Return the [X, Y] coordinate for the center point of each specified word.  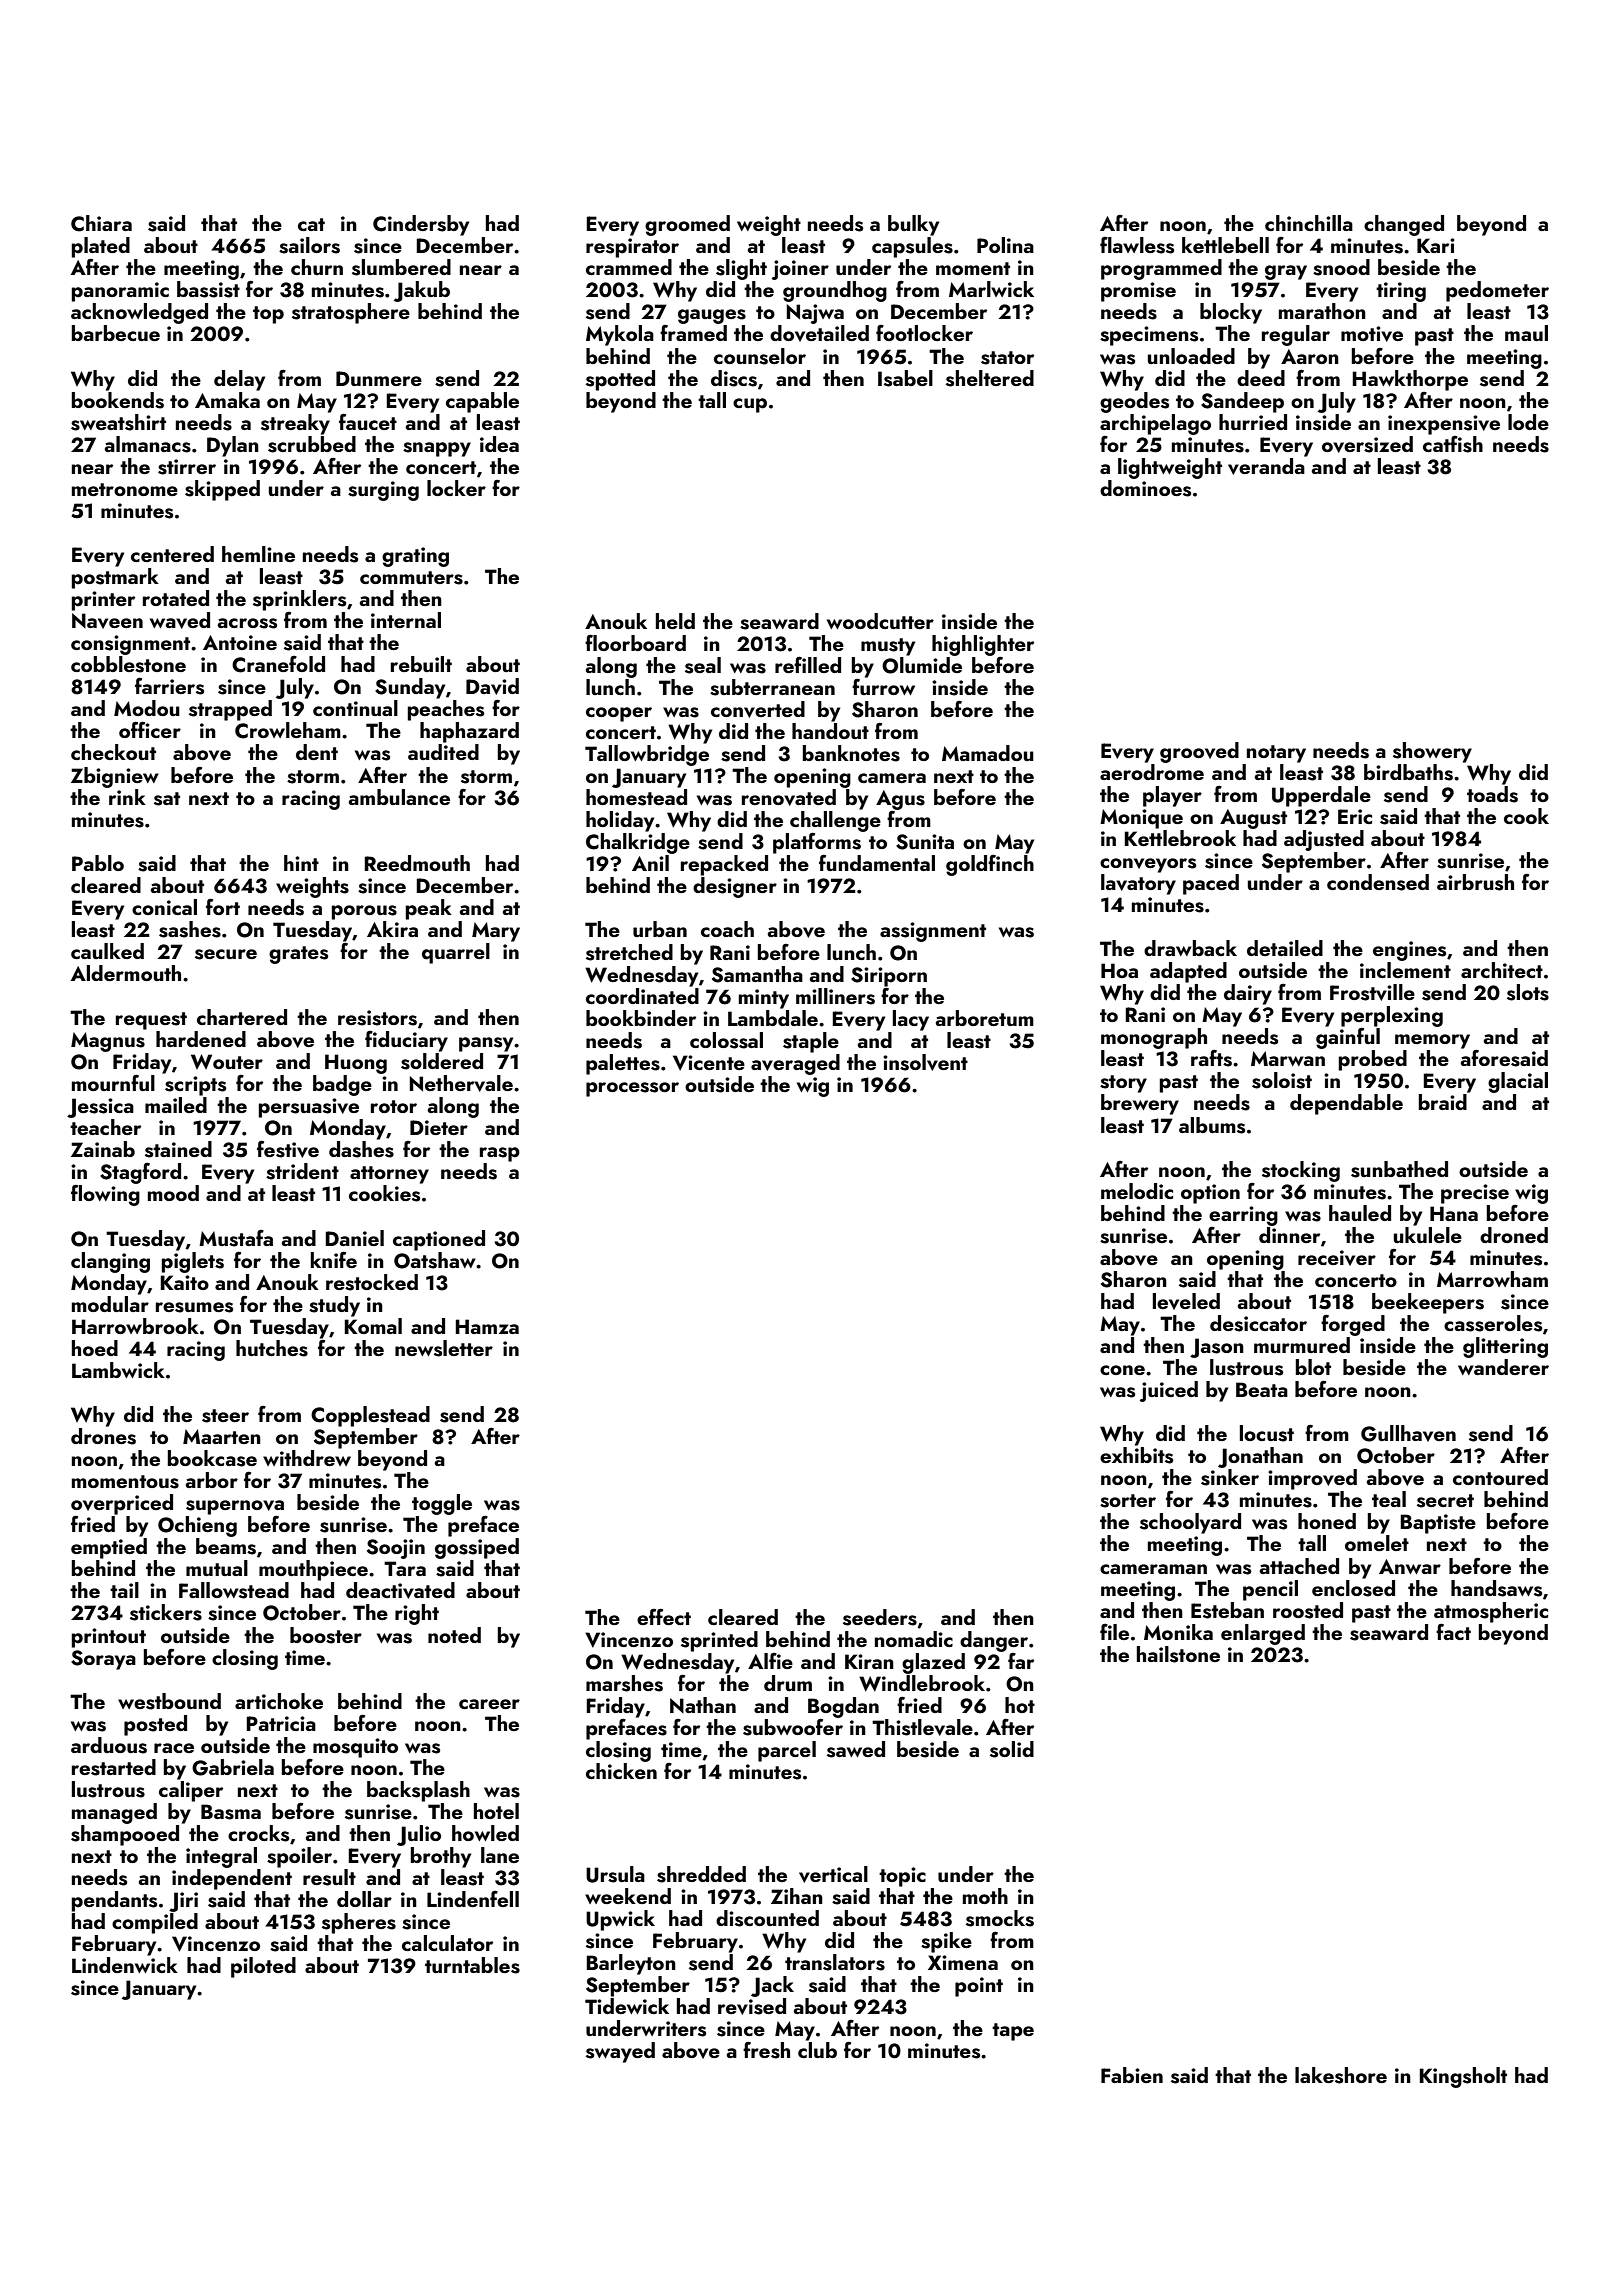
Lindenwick [125, 1965]
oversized [1367, 444]
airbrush [1475, 882]
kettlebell [1225, 245]
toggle [442, 1504]
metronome [125, 489]
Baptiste [1438, 1524]
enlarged [1263, 1634]
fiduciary [406, 1041]
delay [239, 380]
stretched [629, 952]
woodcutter [880, 621]
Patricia [281, 1723]
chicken [621, 1771]
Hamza [487, 1326]
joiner [800, 270]
